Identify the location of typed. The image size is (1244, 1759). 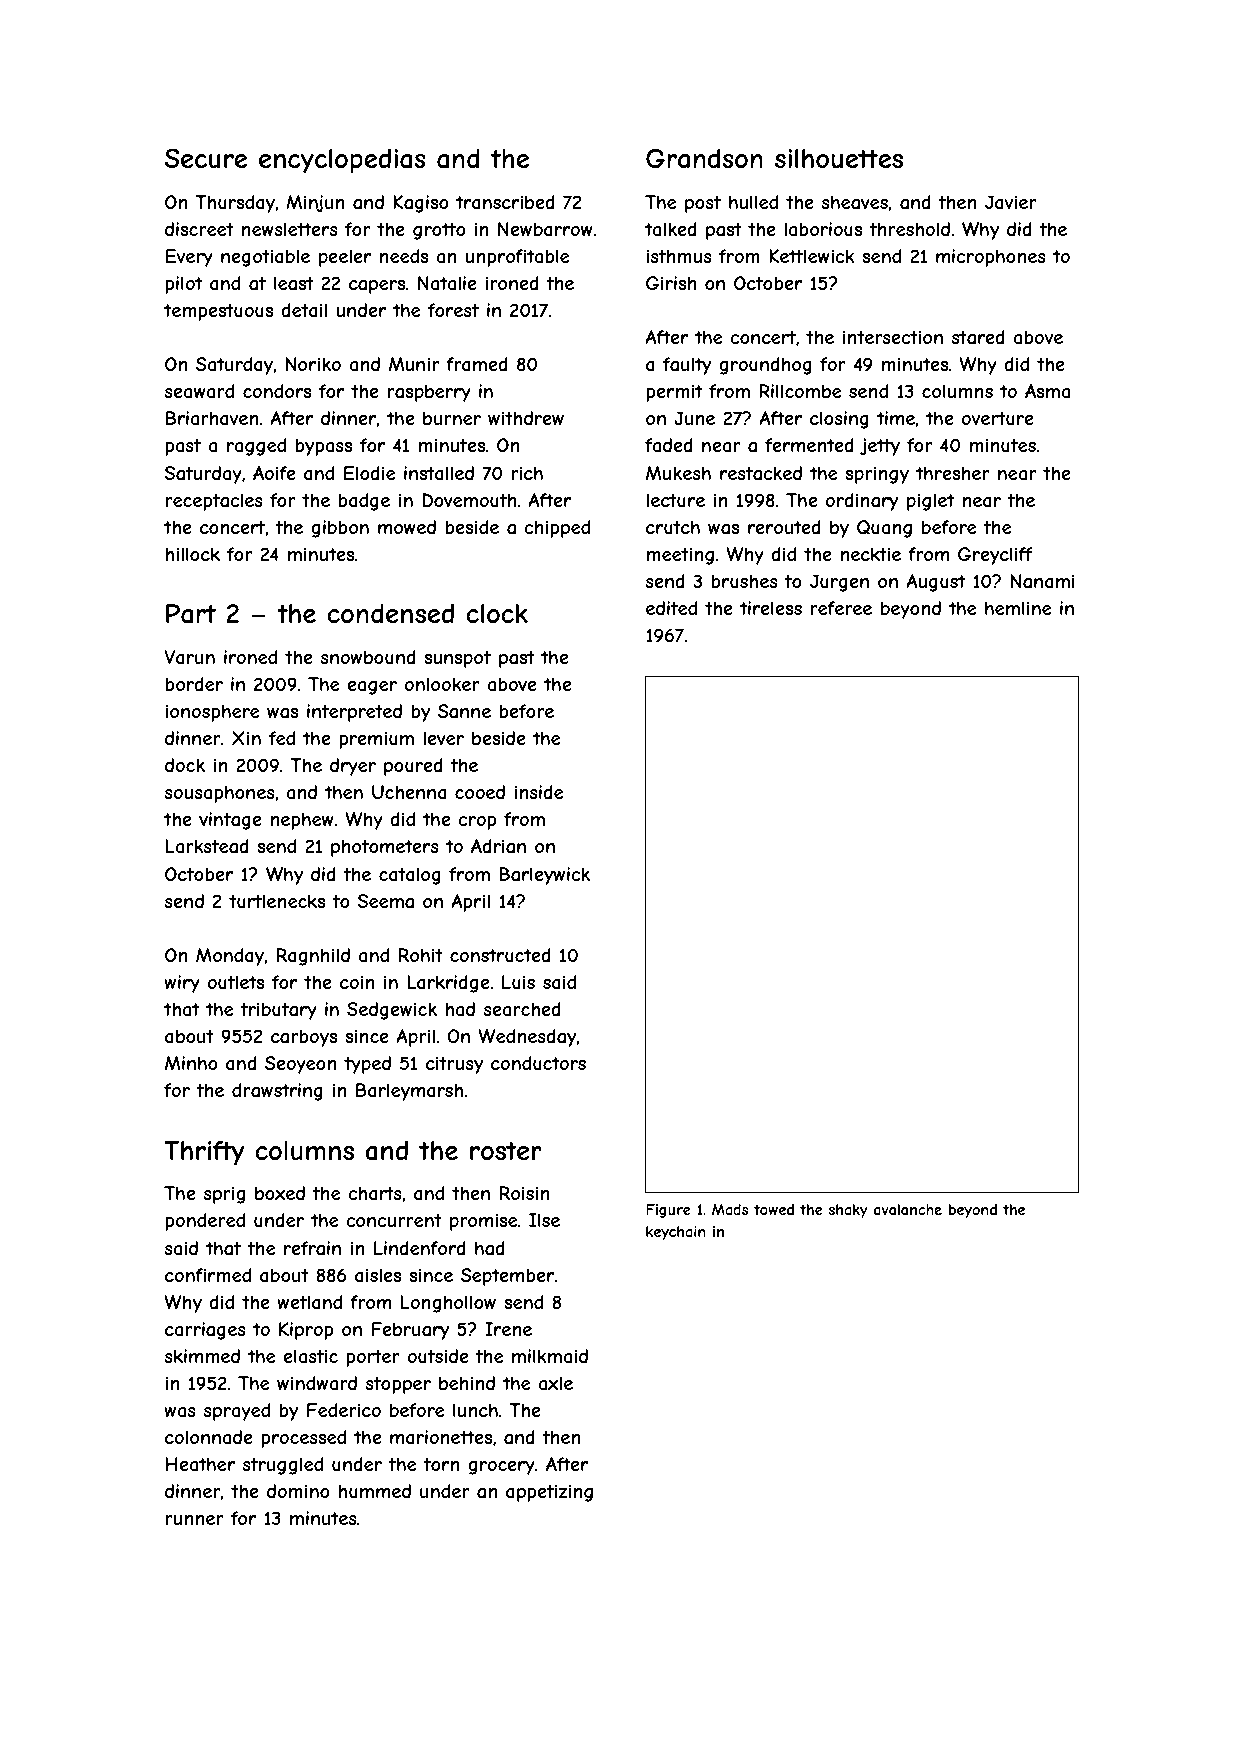
(367, 1065).
